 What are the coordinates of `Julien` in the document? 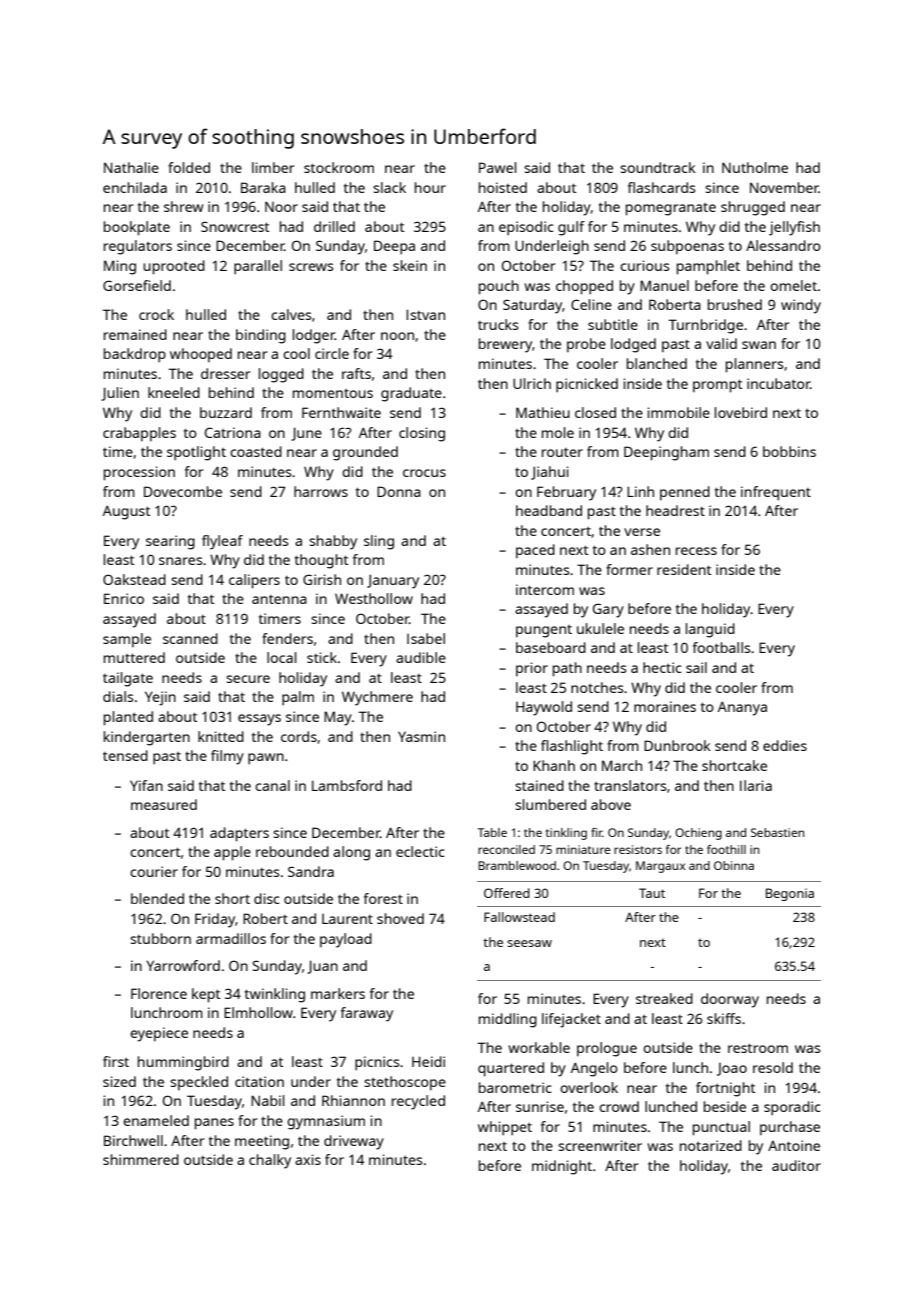 It's located at (120, 394).
